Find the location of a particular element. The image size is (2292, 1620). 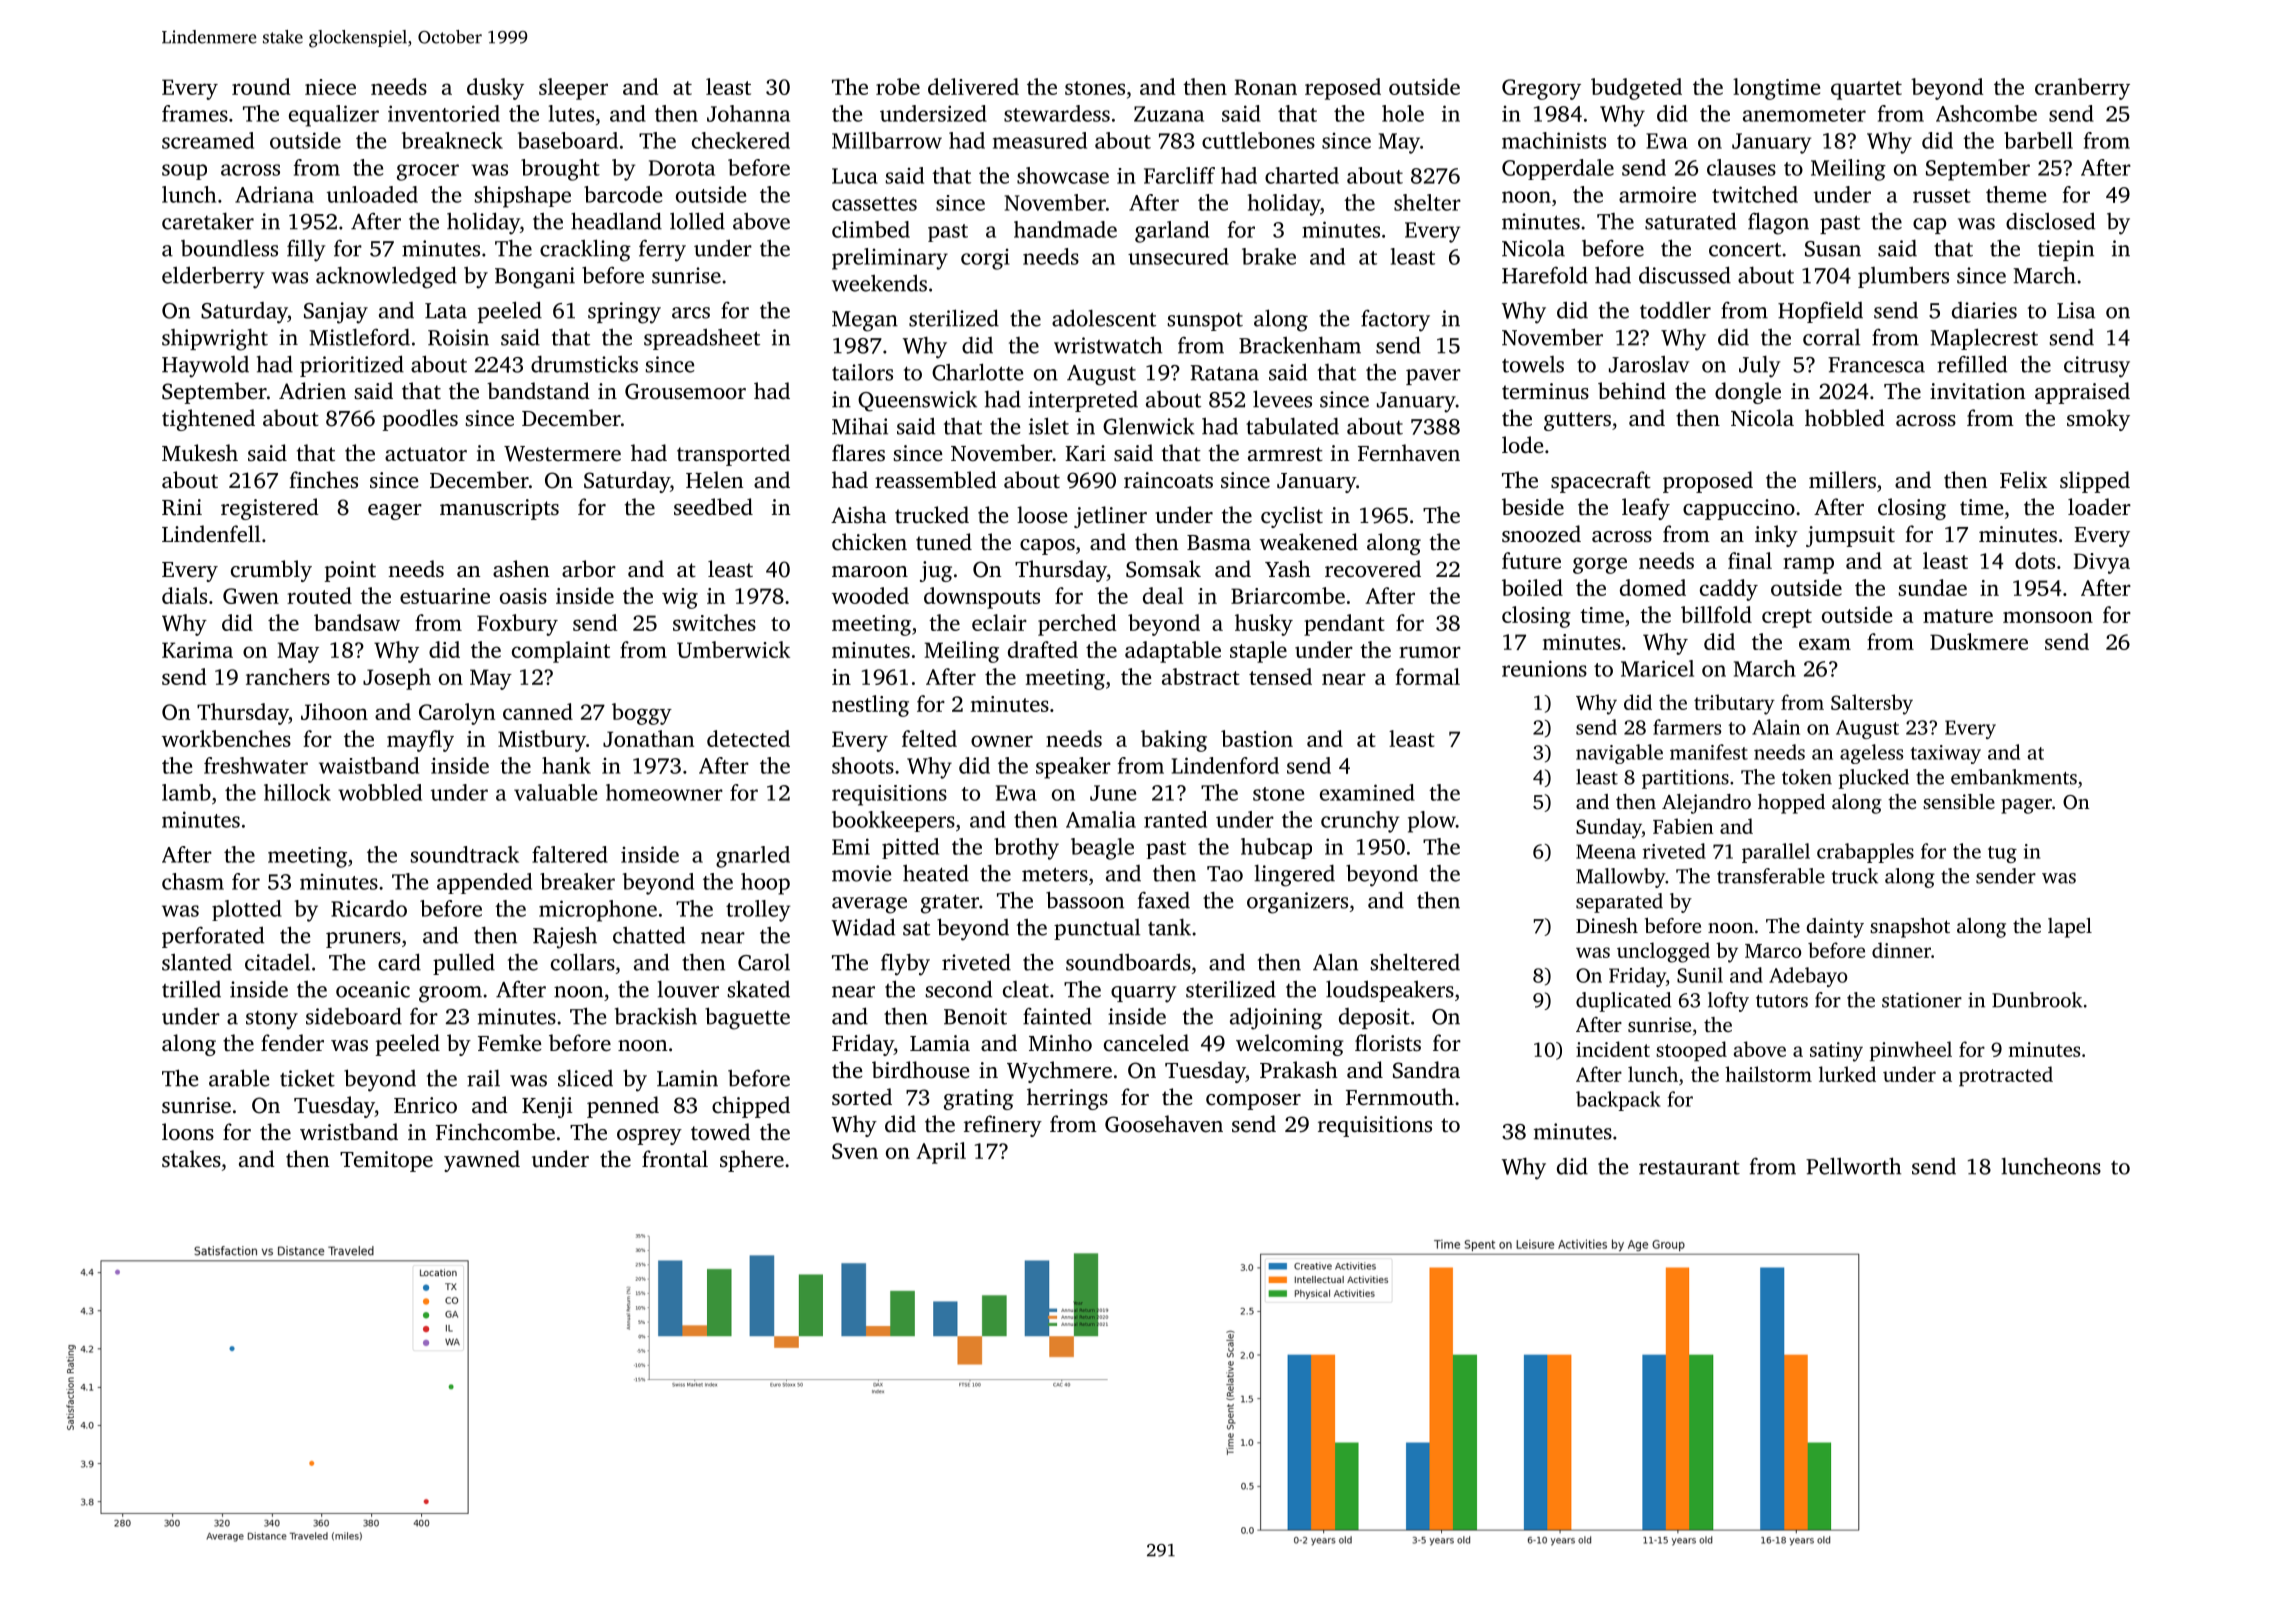

pruners is located at coordinates (363, 940).
